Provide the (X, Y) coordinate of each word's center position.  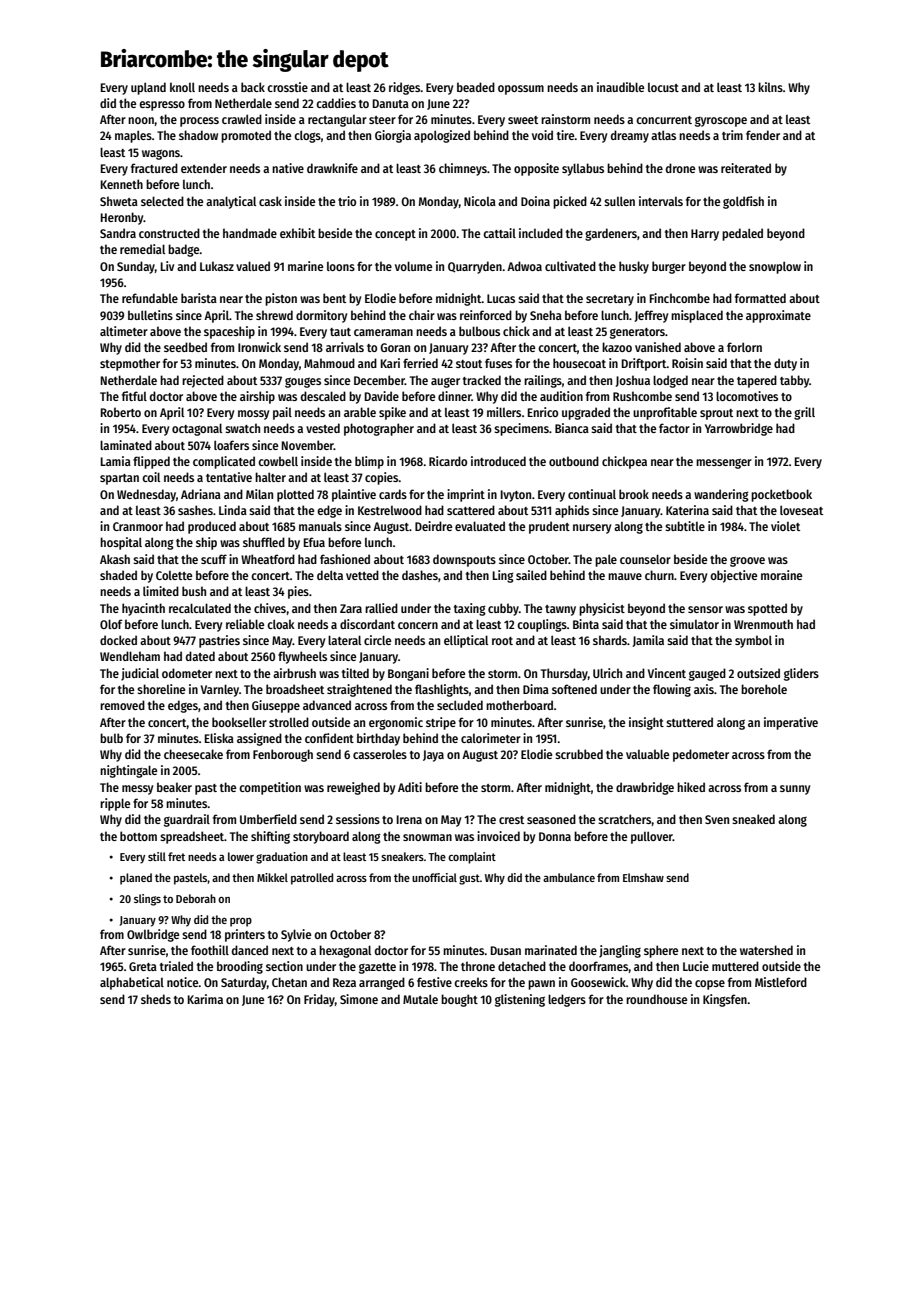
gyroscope (721, 122)
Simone (359, 999)
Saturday (244, 983)
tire (566, 135)
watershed (766, 950)
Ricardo (448, 461)
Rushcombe (642, 396)
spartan (119, 479)
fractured (154, 168)
